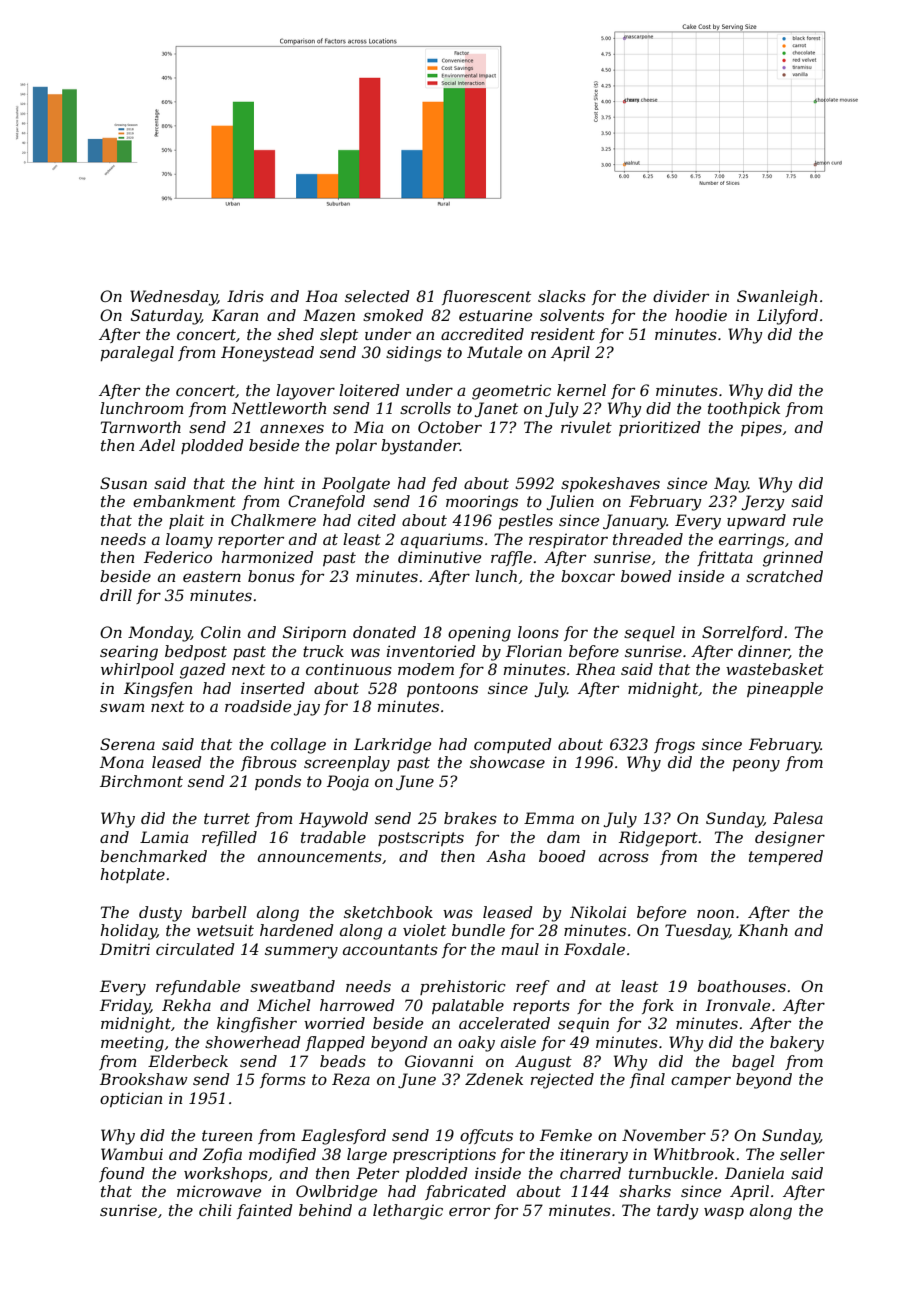 The image size is (924, 1308). I want to click on inserted, so click(273, 688).
